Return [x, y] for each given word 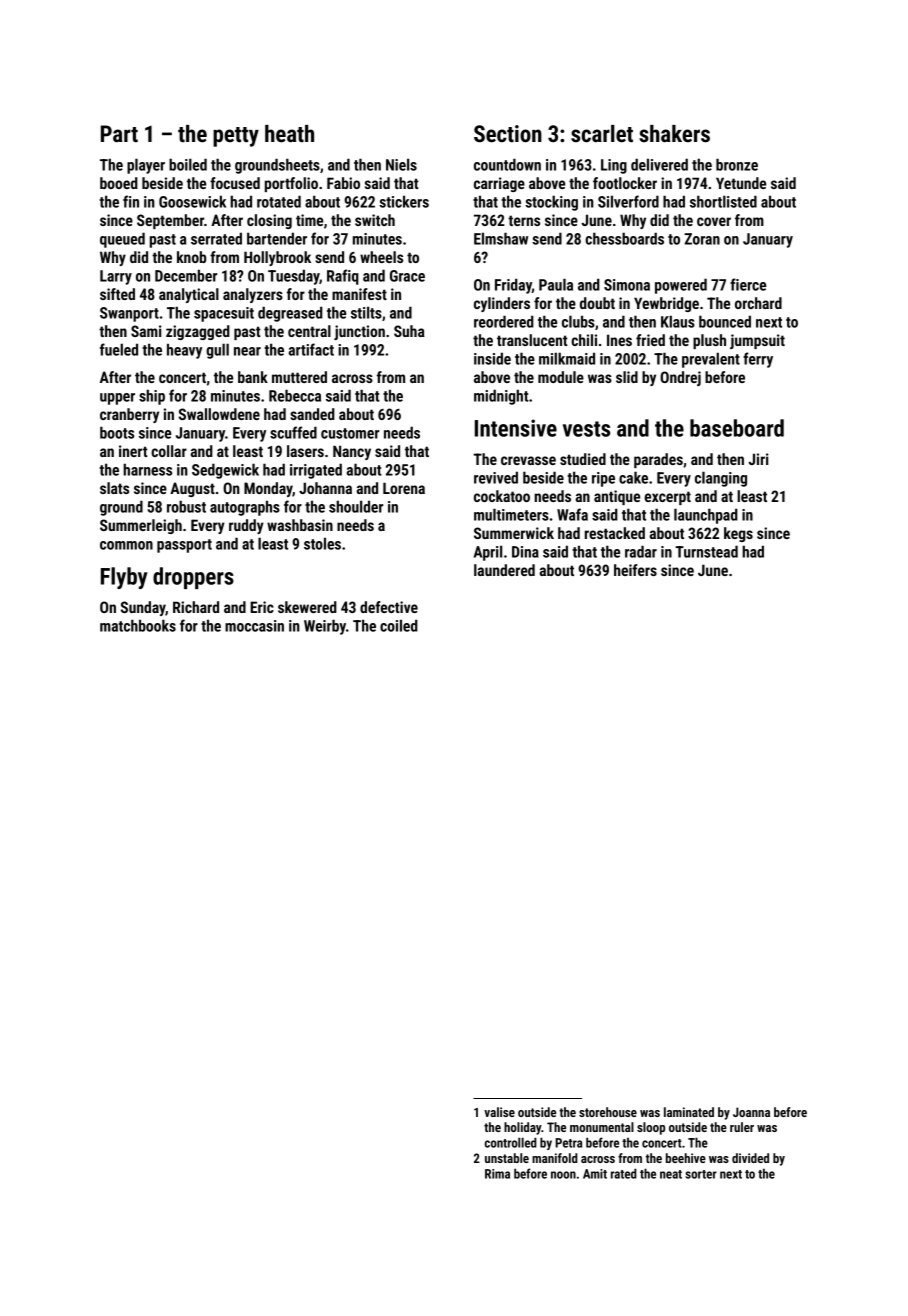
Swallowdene [219, 414]
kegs [738, 534]
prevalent [711, 360]
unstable [507, 1158]
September [170, 221]
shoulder [356, 506]
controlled [511, 1142]
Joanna [751, 1112]
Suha [409, 331]
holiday [522, 1128]
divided [750, 1158]
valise [499, 1112]
